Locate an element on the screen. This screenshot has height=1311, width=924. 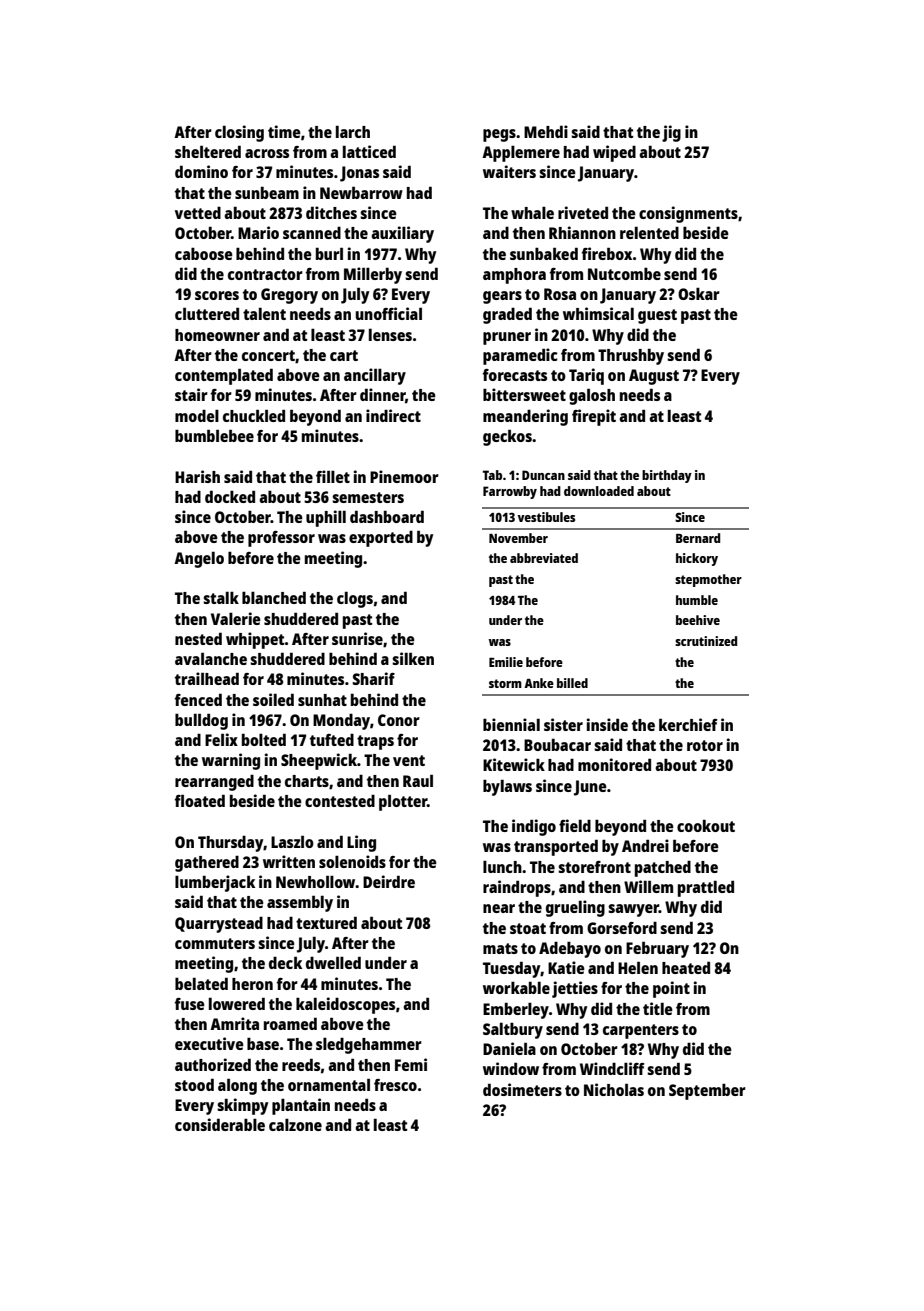
pegs is located at coordinates (499, 135).
